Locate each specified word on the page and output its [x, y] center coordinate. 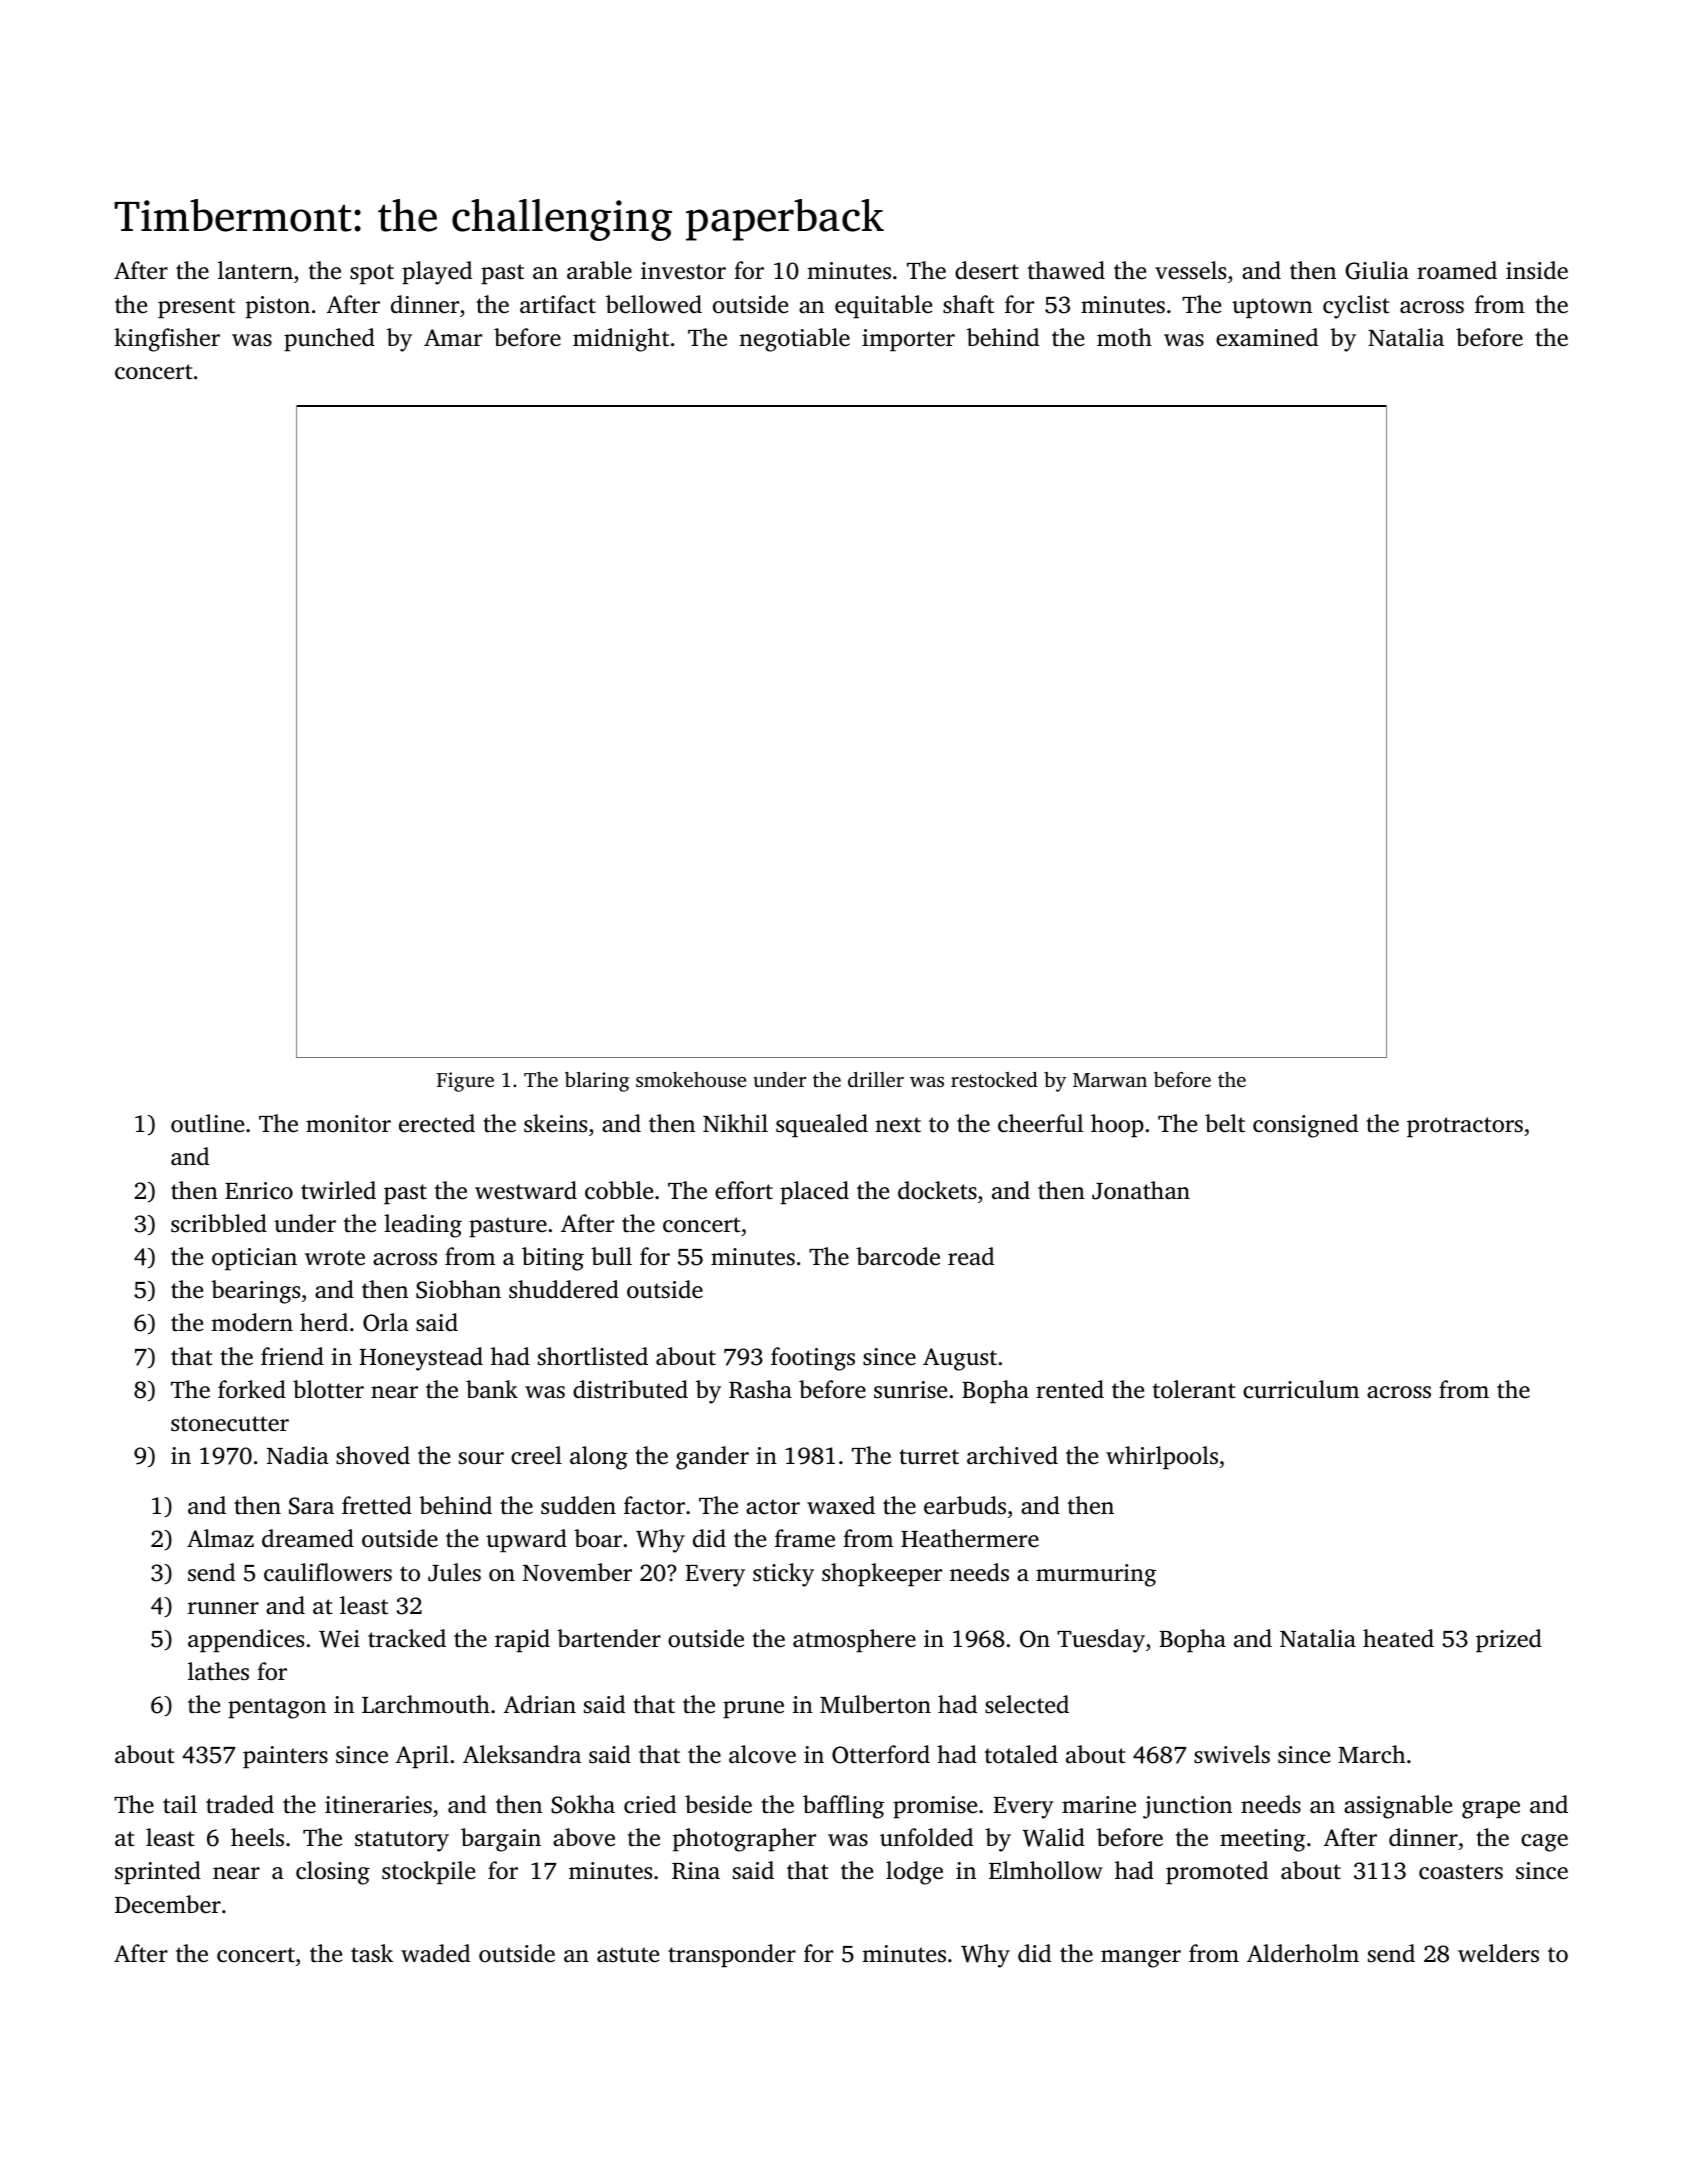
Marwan [1110, 1080]
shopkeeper [882, 1575]
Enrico [259, 1191]
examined [1267, 337]
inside [1537, 270]
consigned [1305, 1126]
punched [329, 340]
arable [599, 270]
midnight [621, 340]
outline [207, 1123]
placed [814, 1193]
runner [223, 1608]
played [437, 273]
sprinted [158, 1873]
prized [1509, 1641]
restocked [994, 1079]
